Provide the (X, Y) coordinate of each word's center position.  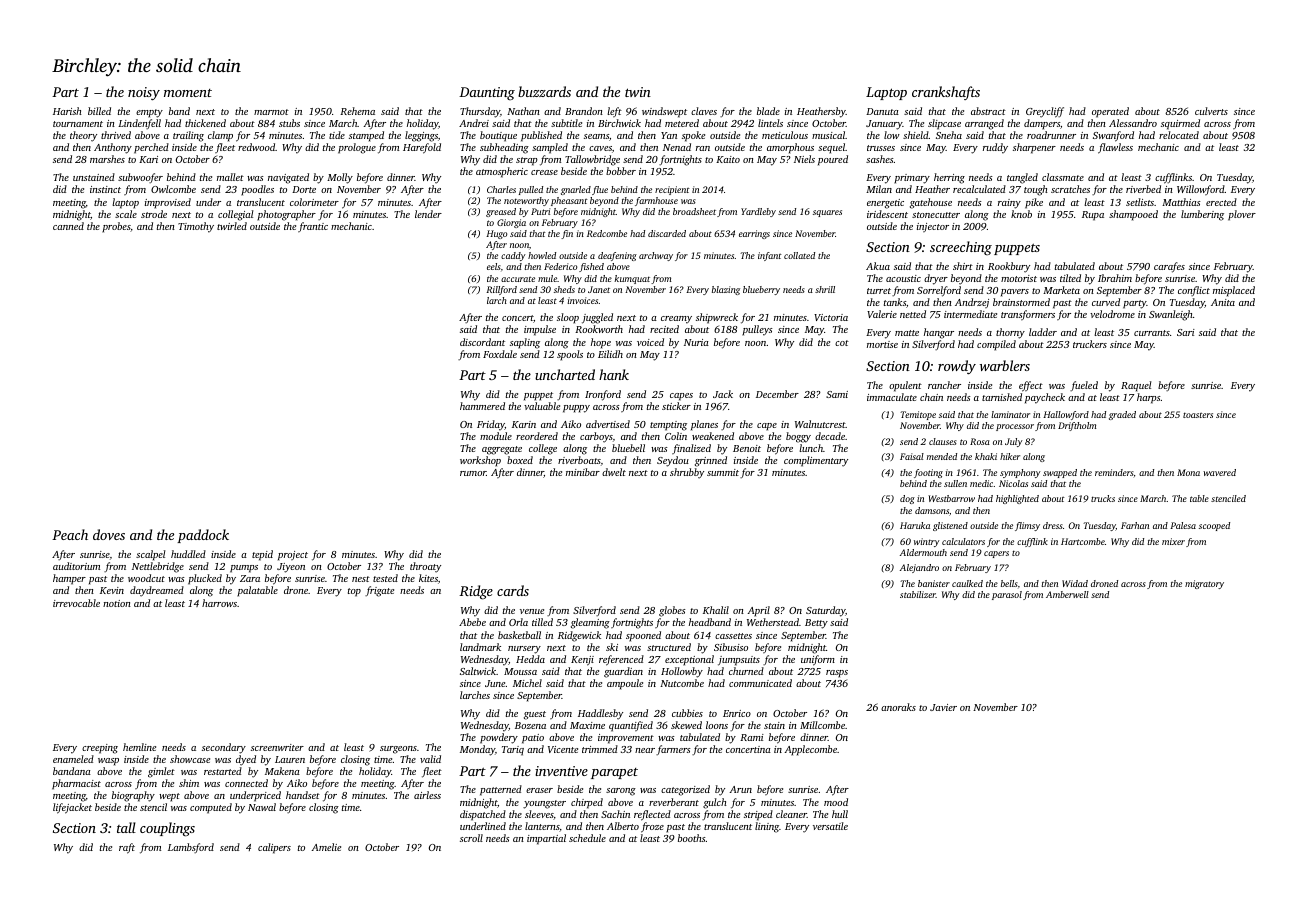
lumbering (1202, 215)
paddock (203, 536)
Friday (491, 425)
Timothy (196, 227)
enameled (73, 759)
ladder (1043, 332)
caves (600, 148)
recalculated (979, 189)
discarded (667, 233)
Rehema (357, 111)
